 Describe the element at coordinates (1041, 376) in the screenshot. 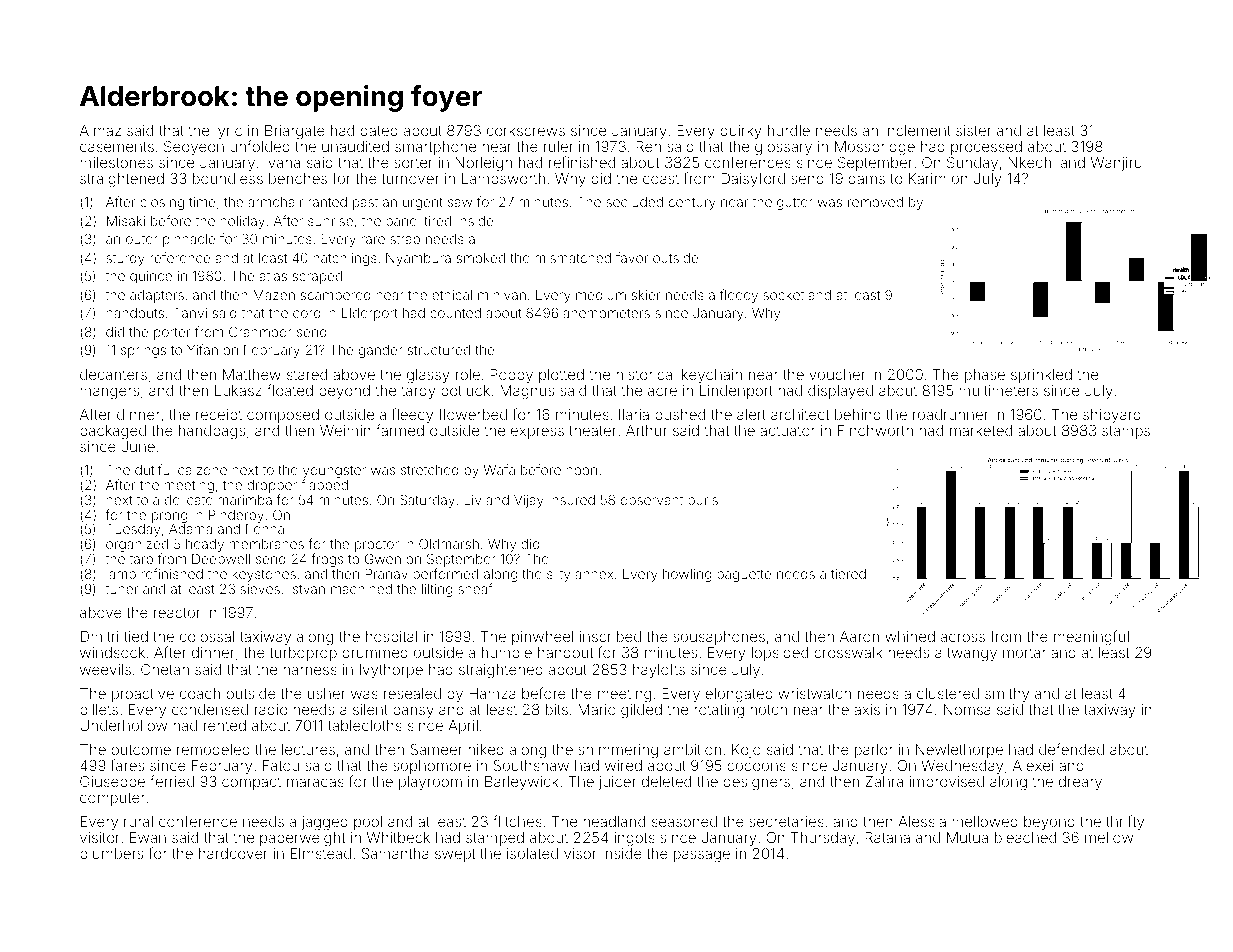

I see `sprinkled` at that location.
